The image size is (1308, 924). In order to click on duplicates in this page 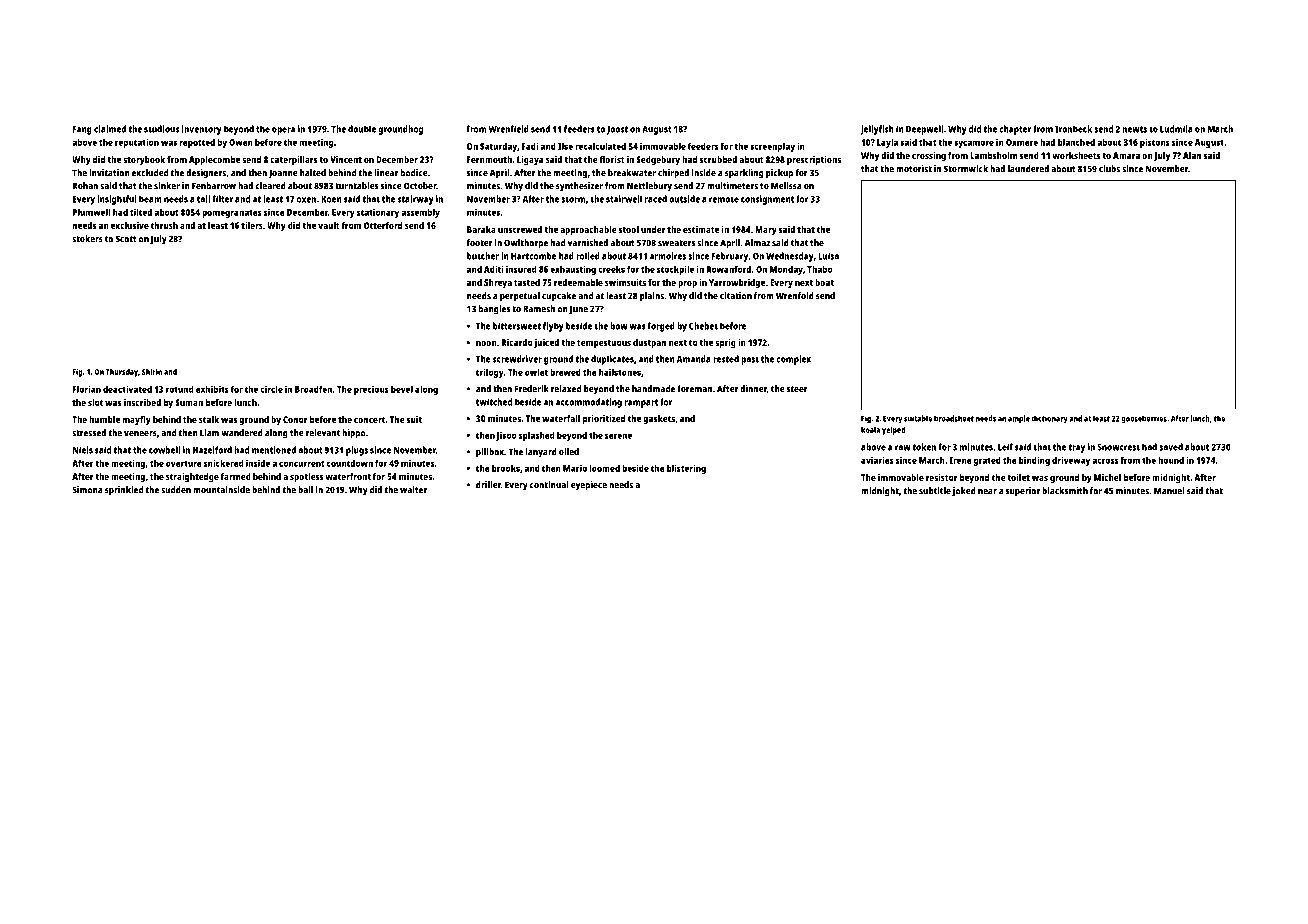, I will do `click(612, 360)`.
